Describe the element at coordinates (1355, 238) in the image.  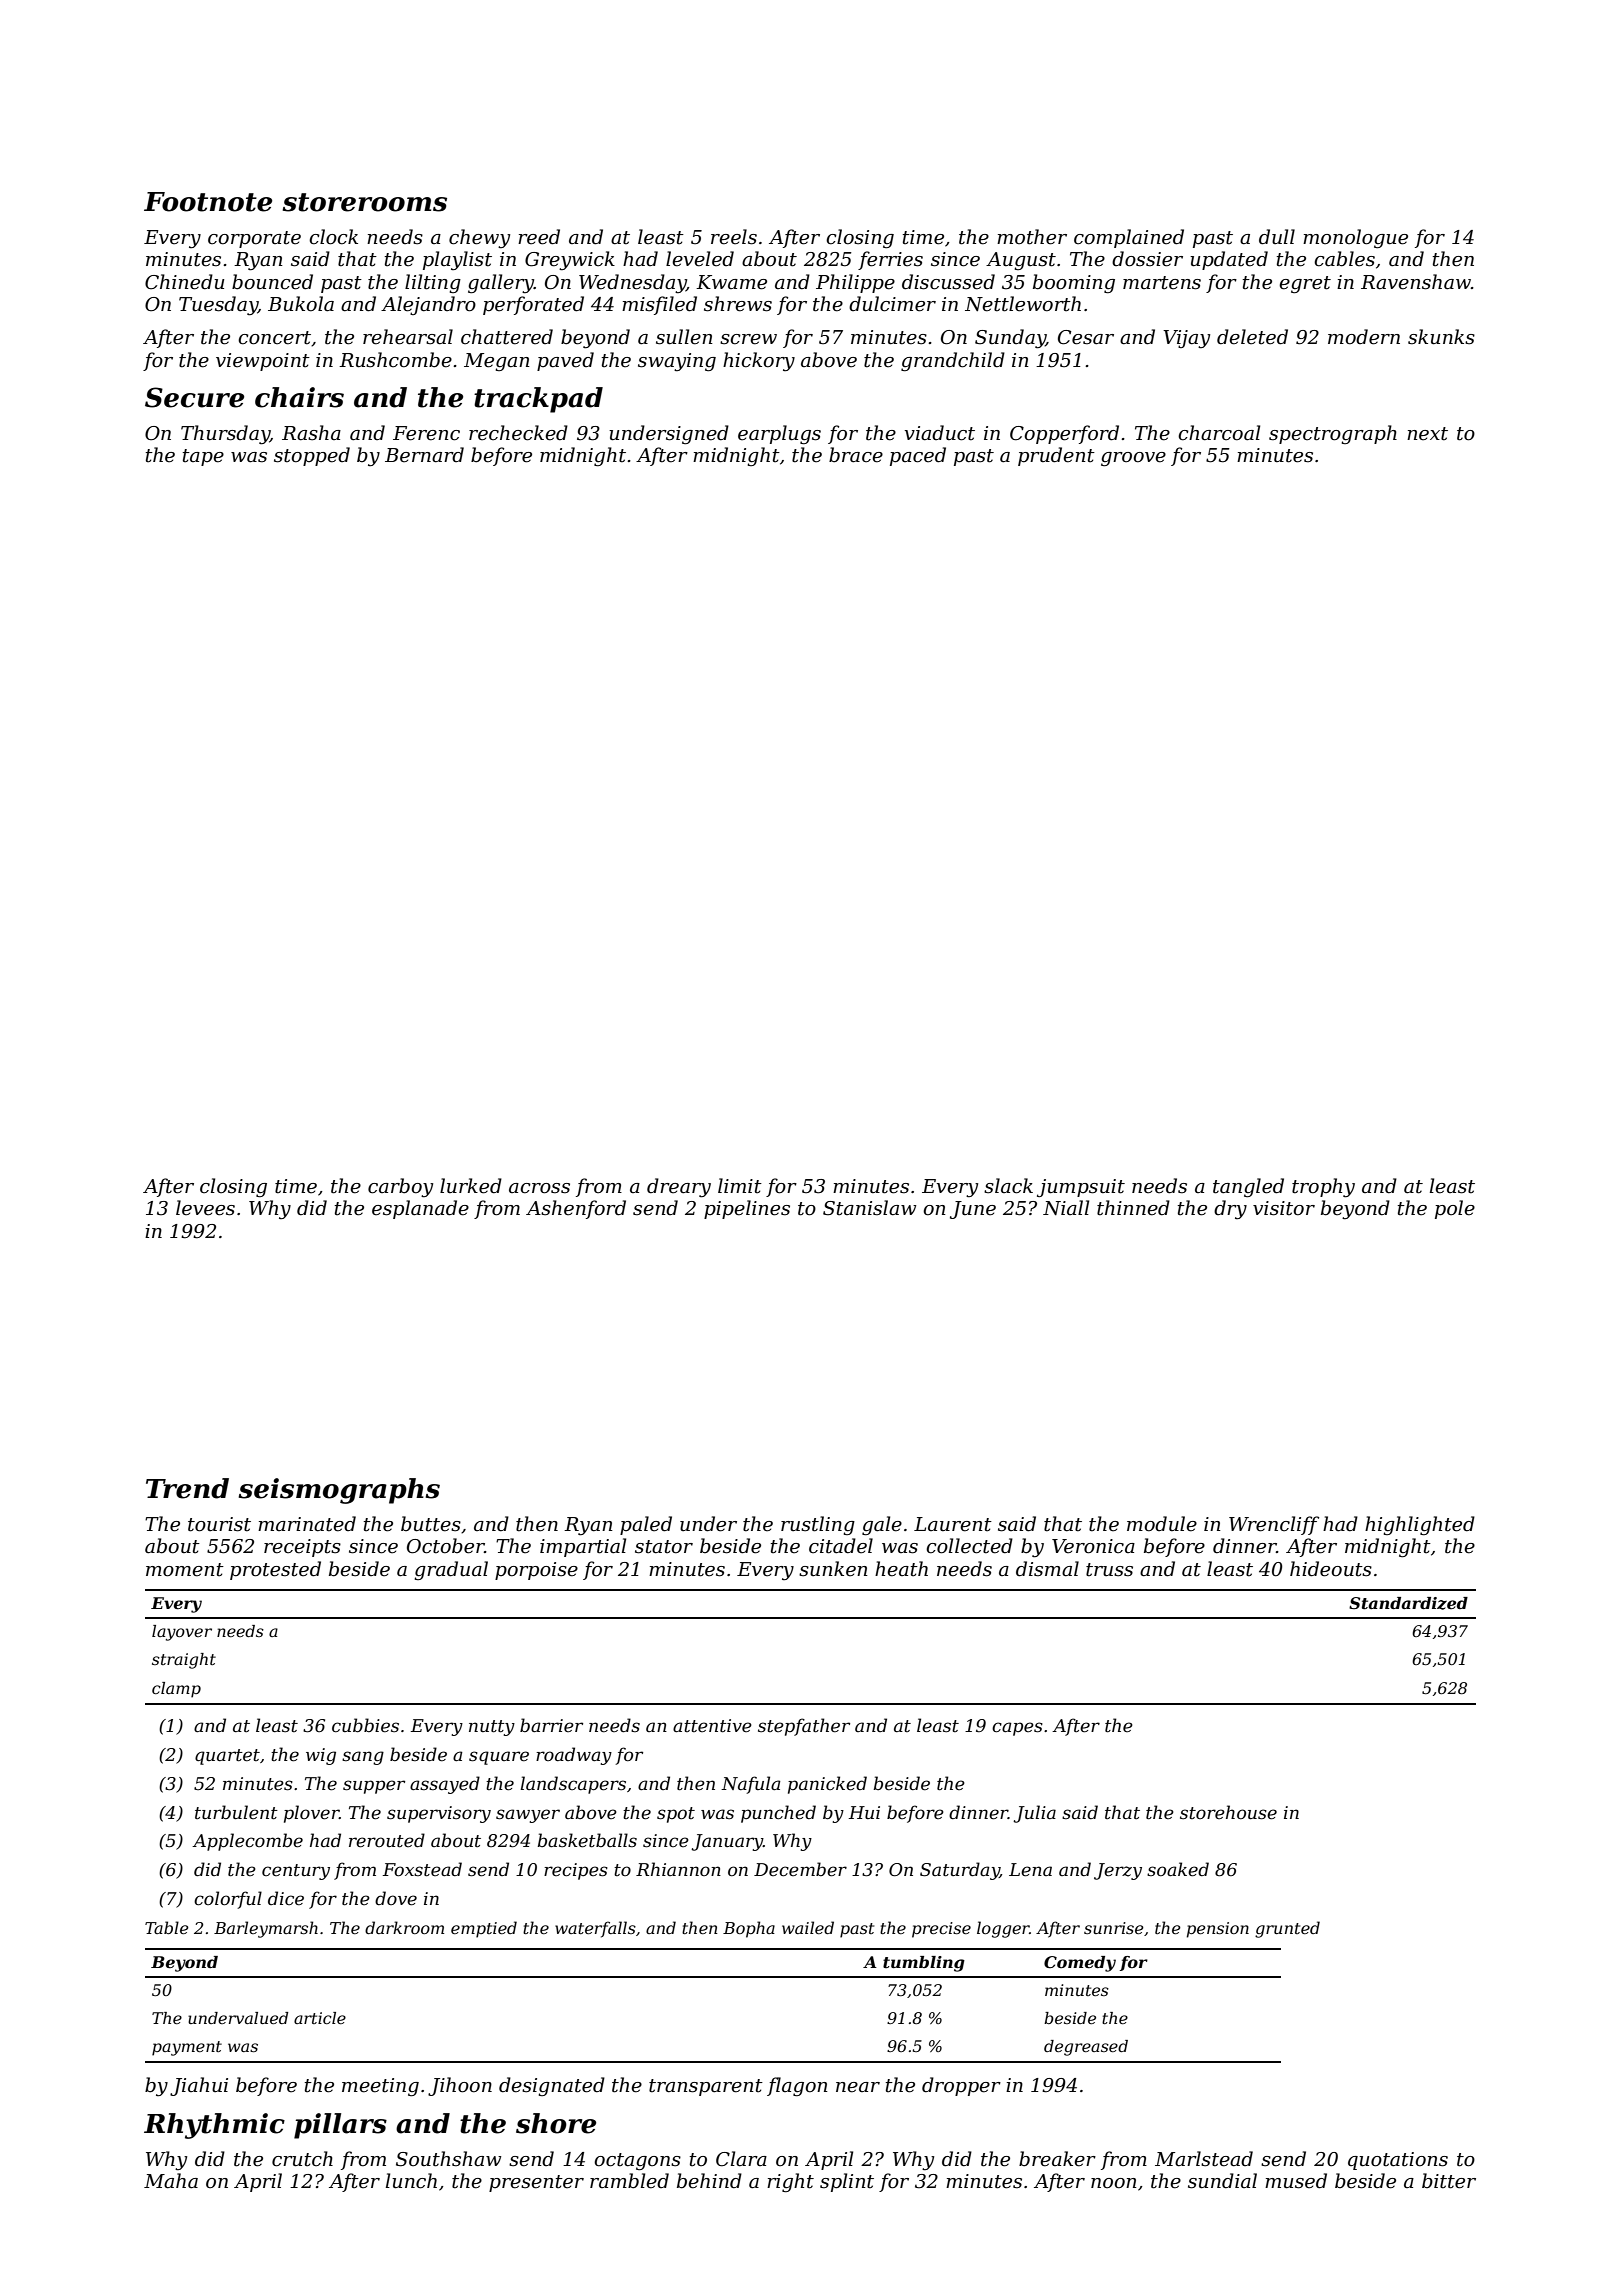
I see `monologue` at that location.
